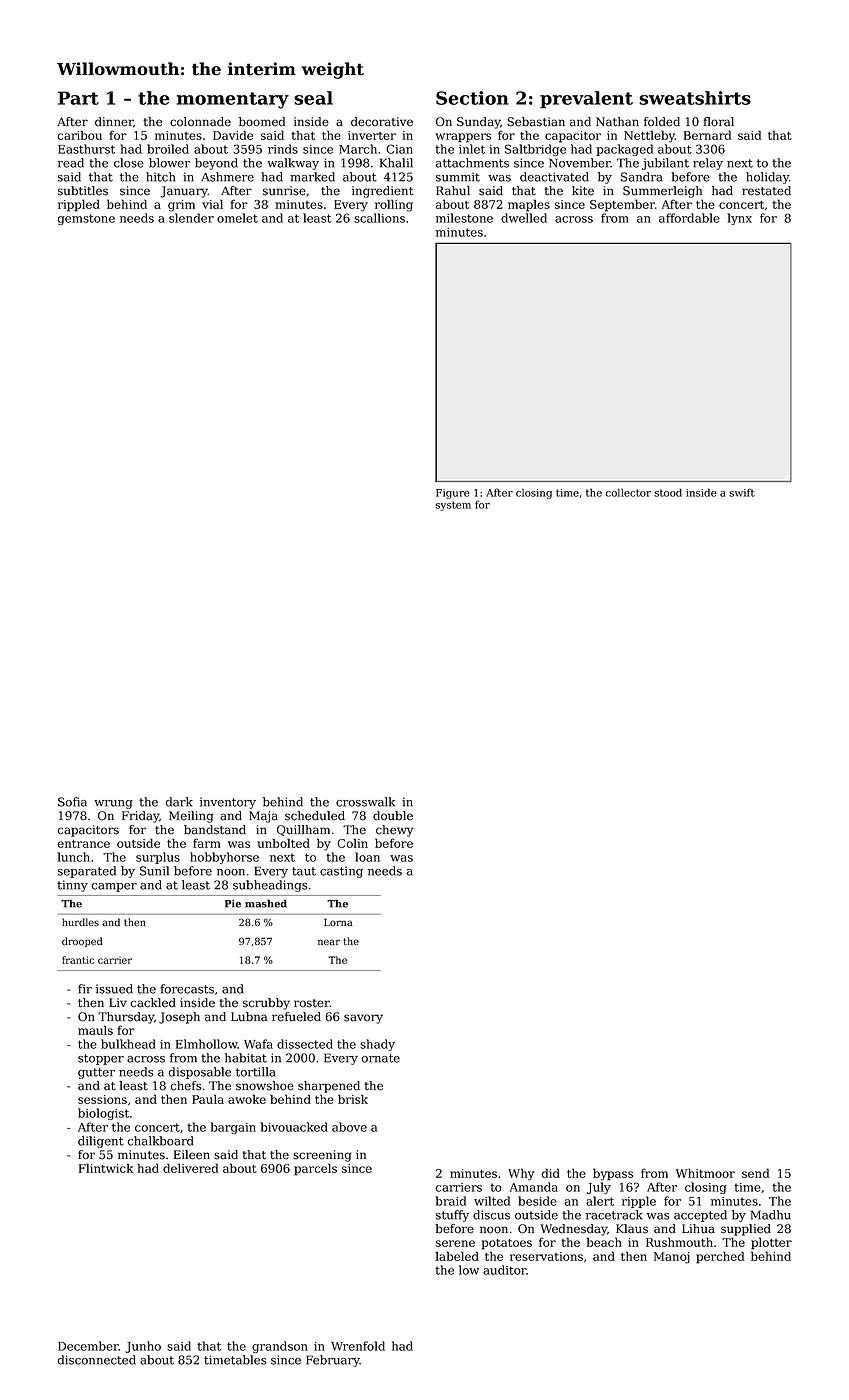 The width and height of the screenshot is (849, 1400). Describe the element at coordinates (208, 1099) in the screenshot. I see `Paula` at that location.
